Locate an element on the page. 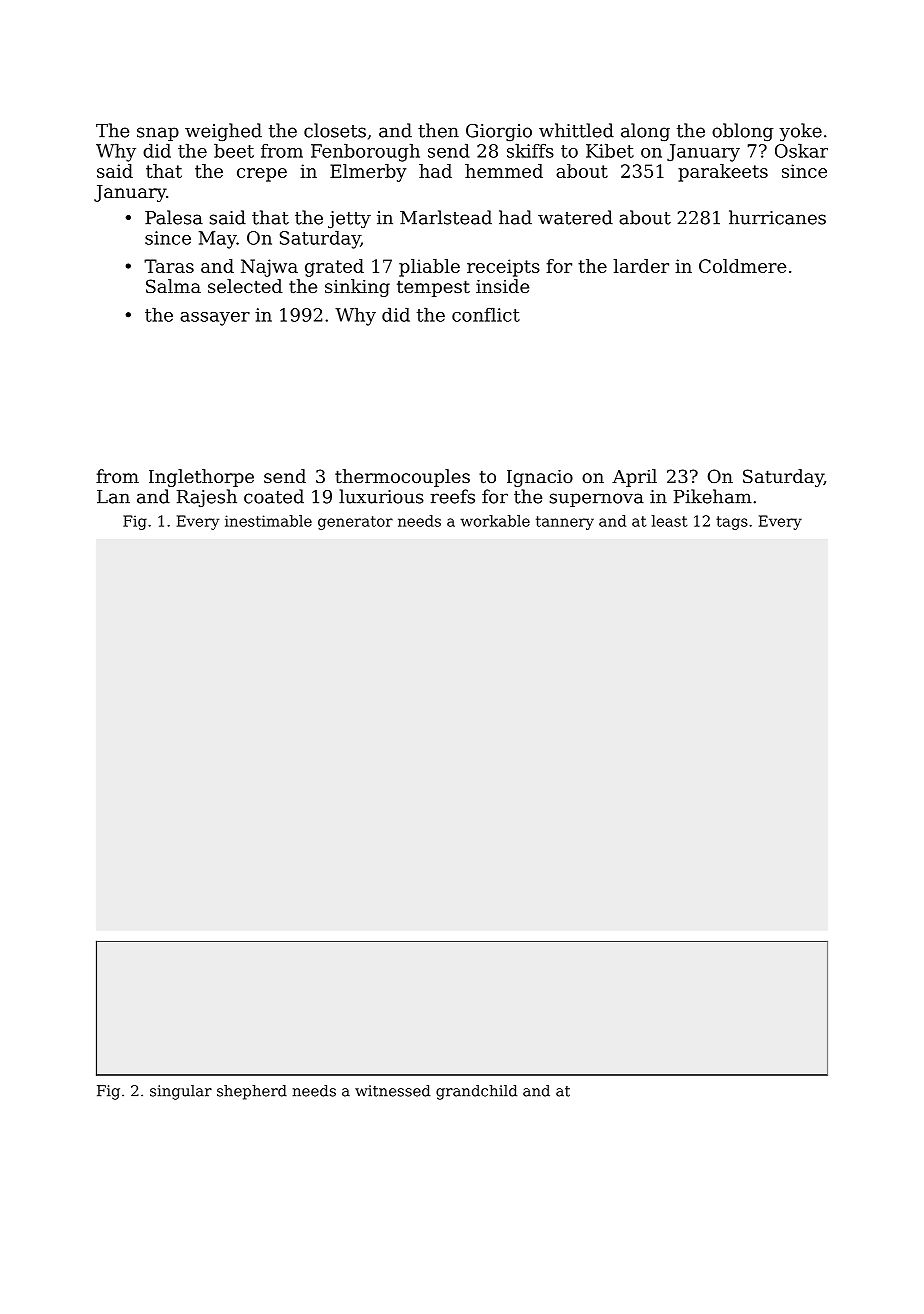 The image size is (924, 1314). yoke is located at coordinates (801, 132).
